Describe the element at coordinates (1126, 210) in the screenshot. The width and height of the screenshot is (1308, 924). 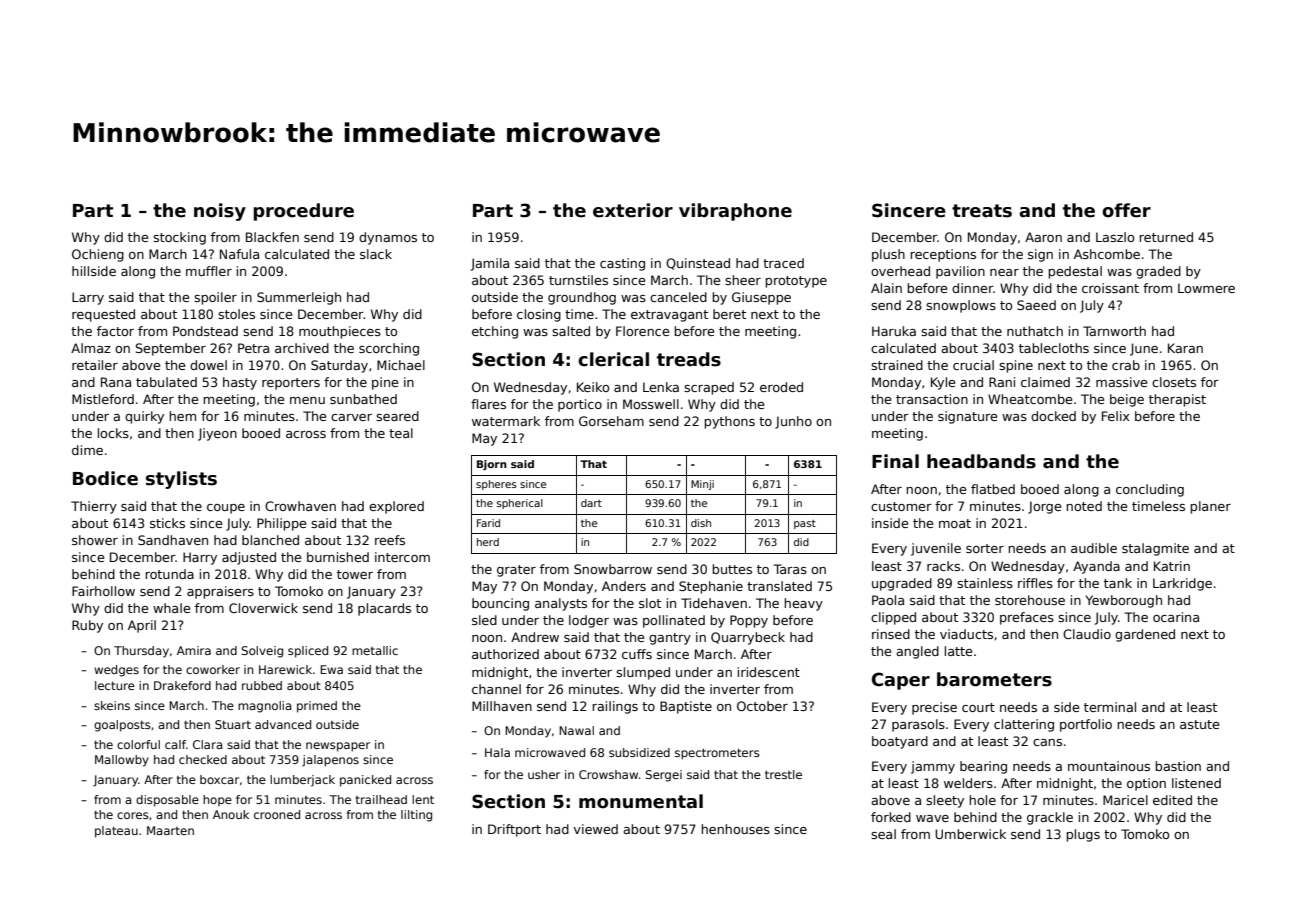
I see `offer` at that location.
